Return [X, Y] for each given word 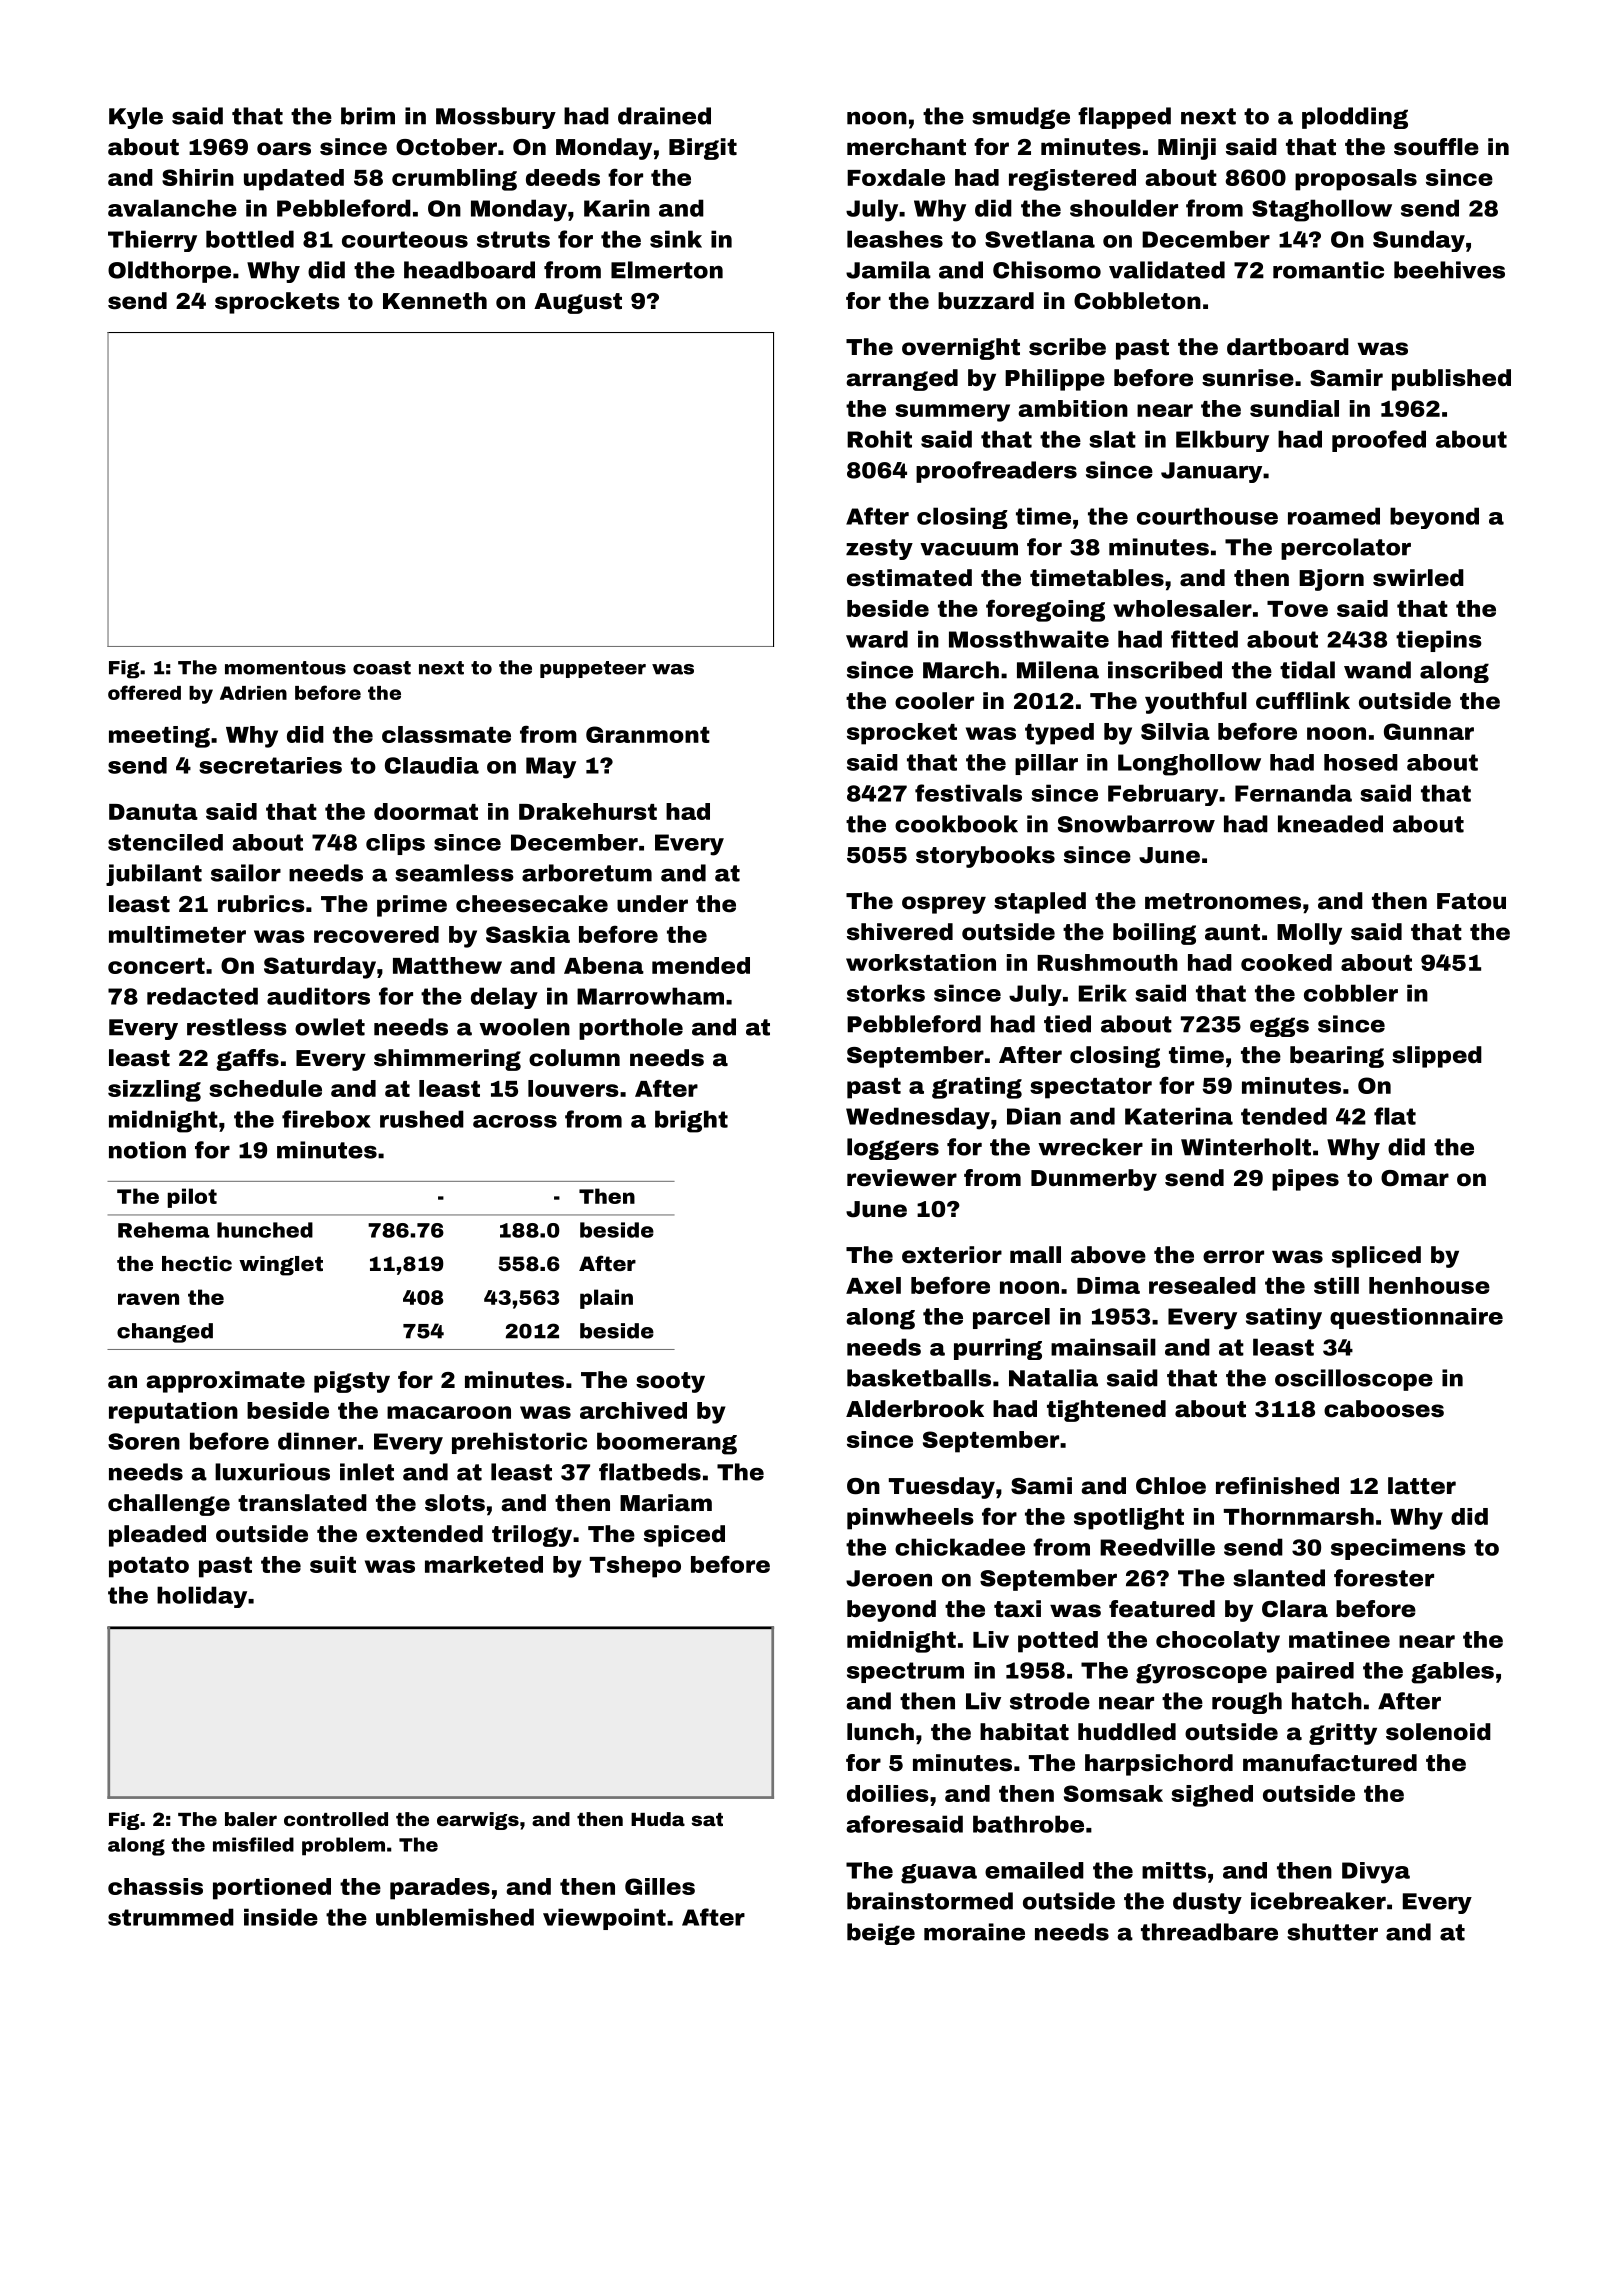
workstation [921, 962]
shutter [1332, 1932]
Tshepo [635, 1567]
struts [513, 239]
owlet [330, 1027]
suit [333, 1564]
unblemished [455, 1917]
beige [881, 1934]
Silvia [1175, 731]
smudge [1021, 118]
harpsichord [1159, 1765]
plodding [1355, 118]
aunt [1232, 932]
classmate [446, 734]
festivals [968, 793]
